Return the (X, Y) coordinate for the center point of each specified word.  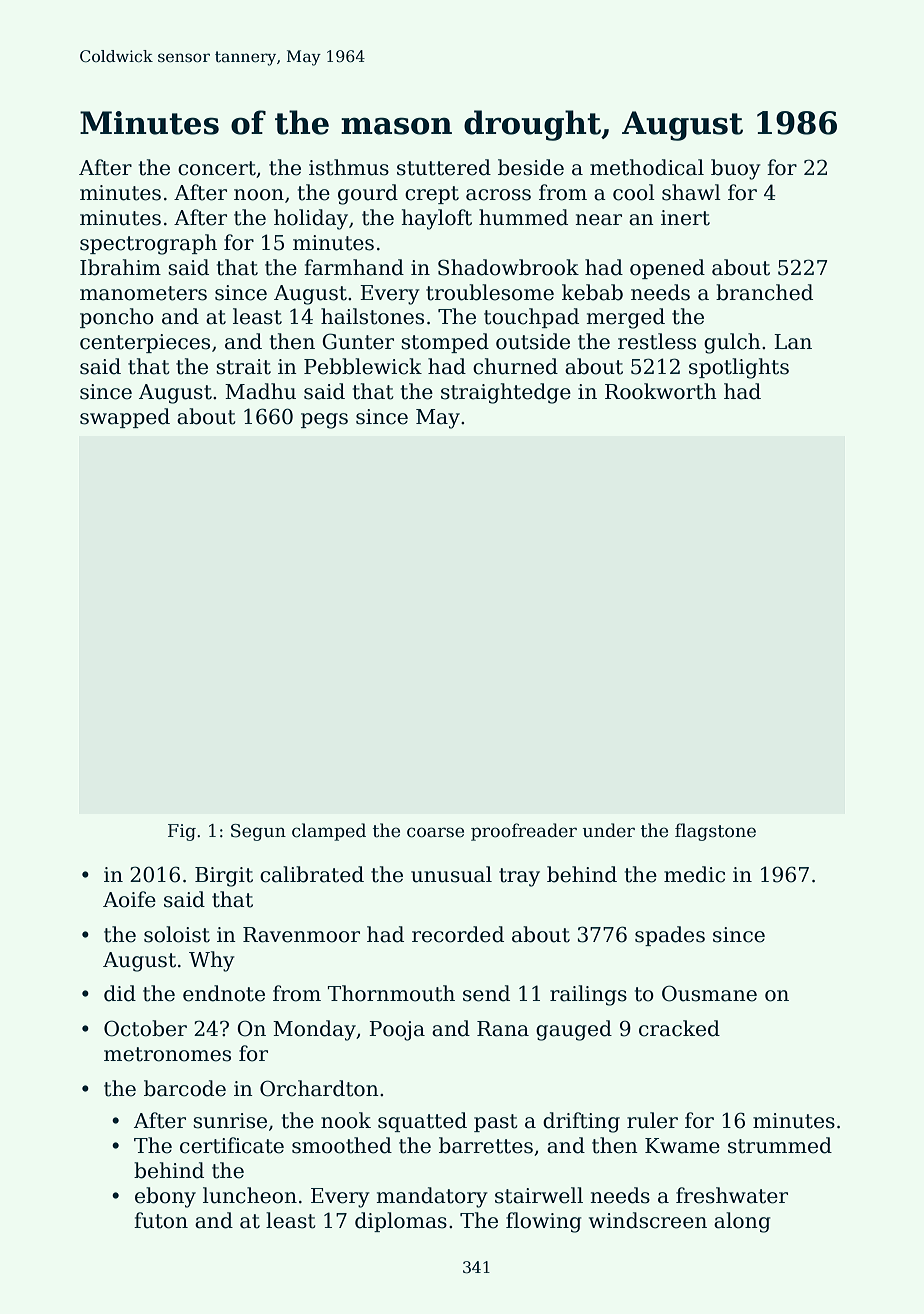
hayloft (436, 219)
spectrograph (148, 244)
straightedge (506, 393)
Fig (182, 832)
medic (694, 874)
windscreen (648, 1220)
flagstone (715, 832)
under (609, 830)
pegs (324, 421)
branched (764, 292)
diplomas (401, 1222)
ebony (165, 1197)
